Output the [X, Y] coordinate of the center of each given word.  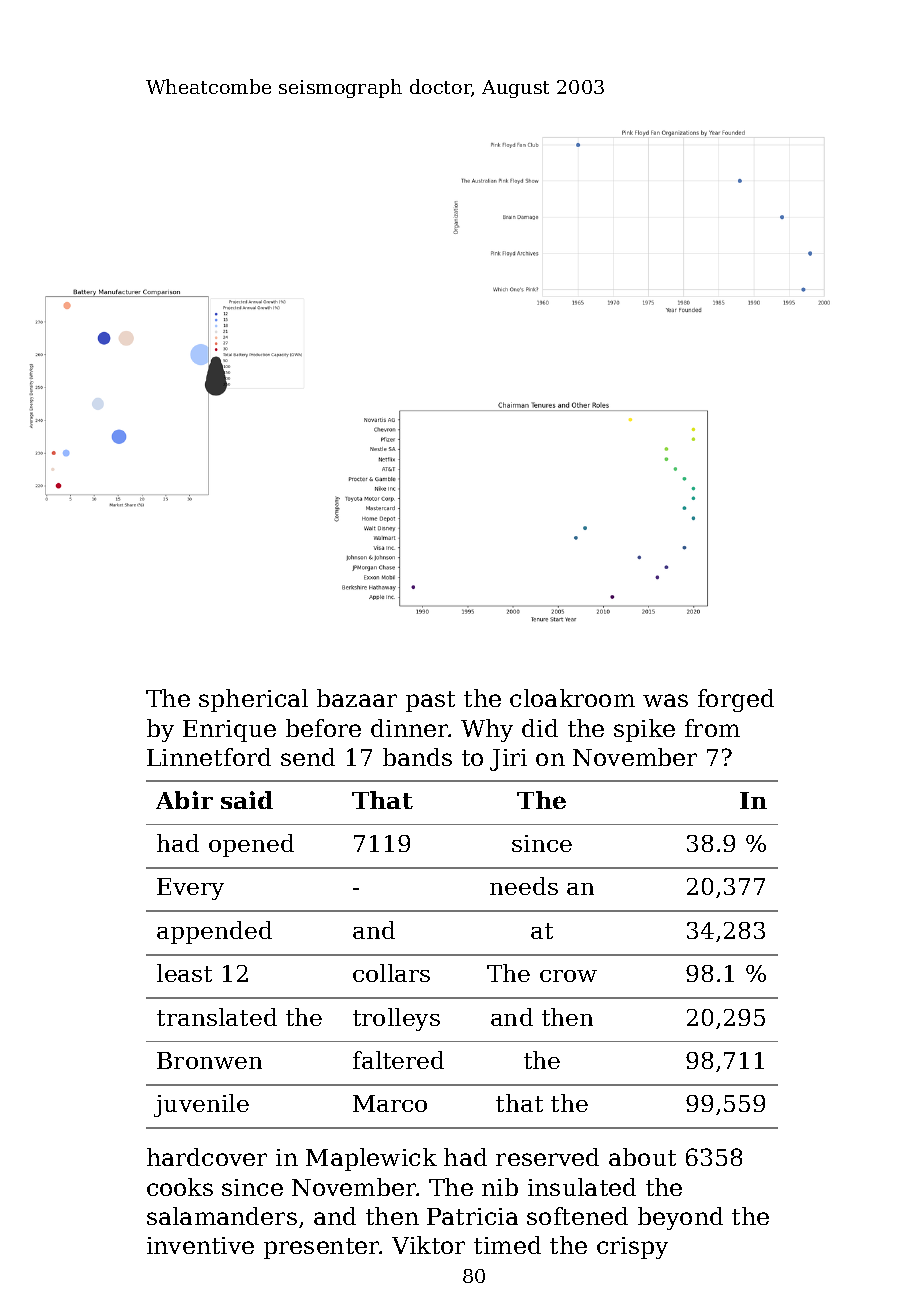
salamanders [222, 1216]
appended [214, 932]
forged [736, 700]
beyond [680, 1218]
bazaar [357, 698]
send [308, 757]
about [642, 1157]
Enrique [229, 731]
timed [507, 1245]
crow [568, 976]
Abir [184, 800]
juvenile [201, 1105]
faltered [398, 1060]
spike [644, 730]
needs [524, 886]
